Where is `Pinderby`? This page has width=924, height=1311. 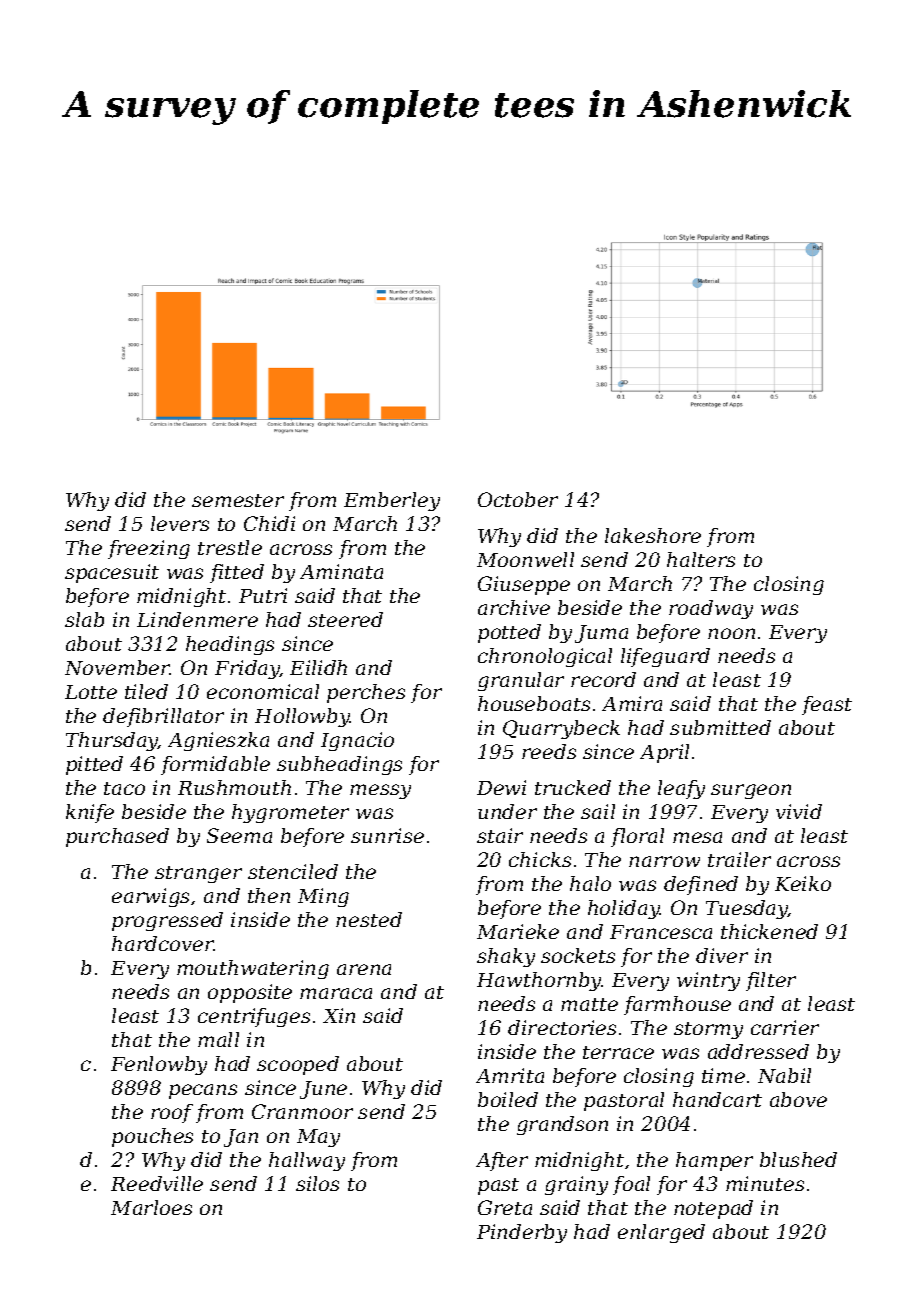
Pinderby is located at coordinates (522, 1233).
